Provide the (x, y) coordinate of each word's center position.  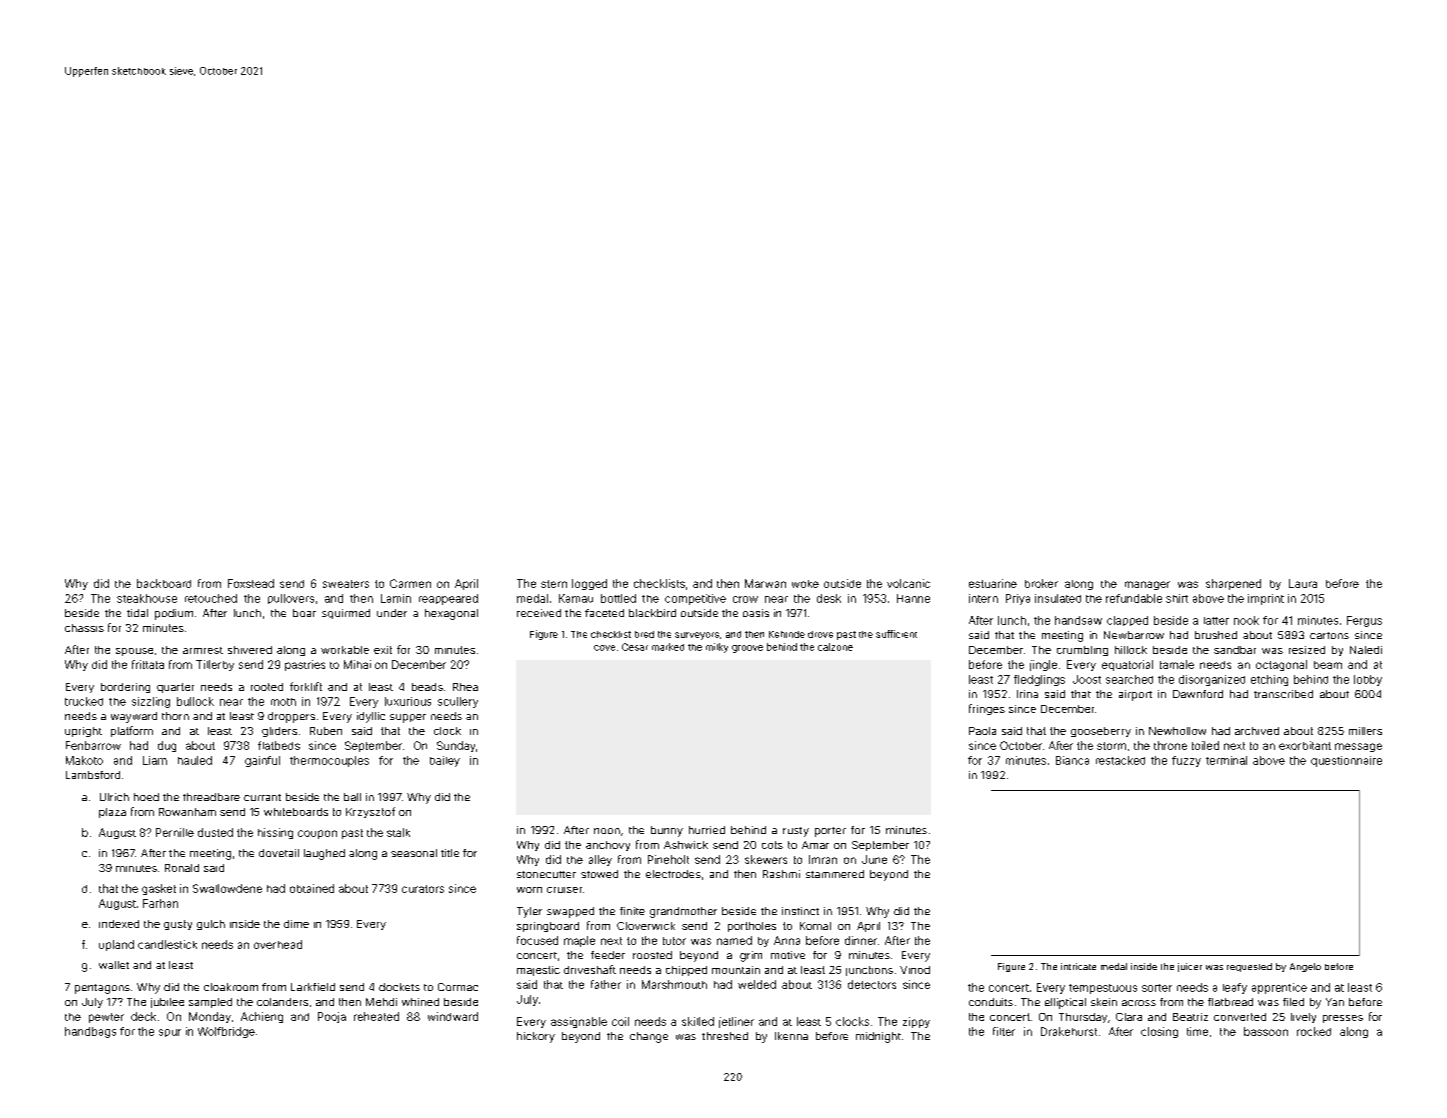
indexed (119, 924)
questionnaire (1346, 761)
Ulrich (114, 797)
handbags (90, 1032)
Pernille (175, 832)
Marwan (765, 583)
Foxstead (251, 583)
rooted (267, 687)
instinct (800, 911)
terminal (1226, 760)
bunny (667, 831)
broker (1041, 583)
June (874, 859)
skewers (766, 859)
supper (408, 718)
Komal (815, 926)
